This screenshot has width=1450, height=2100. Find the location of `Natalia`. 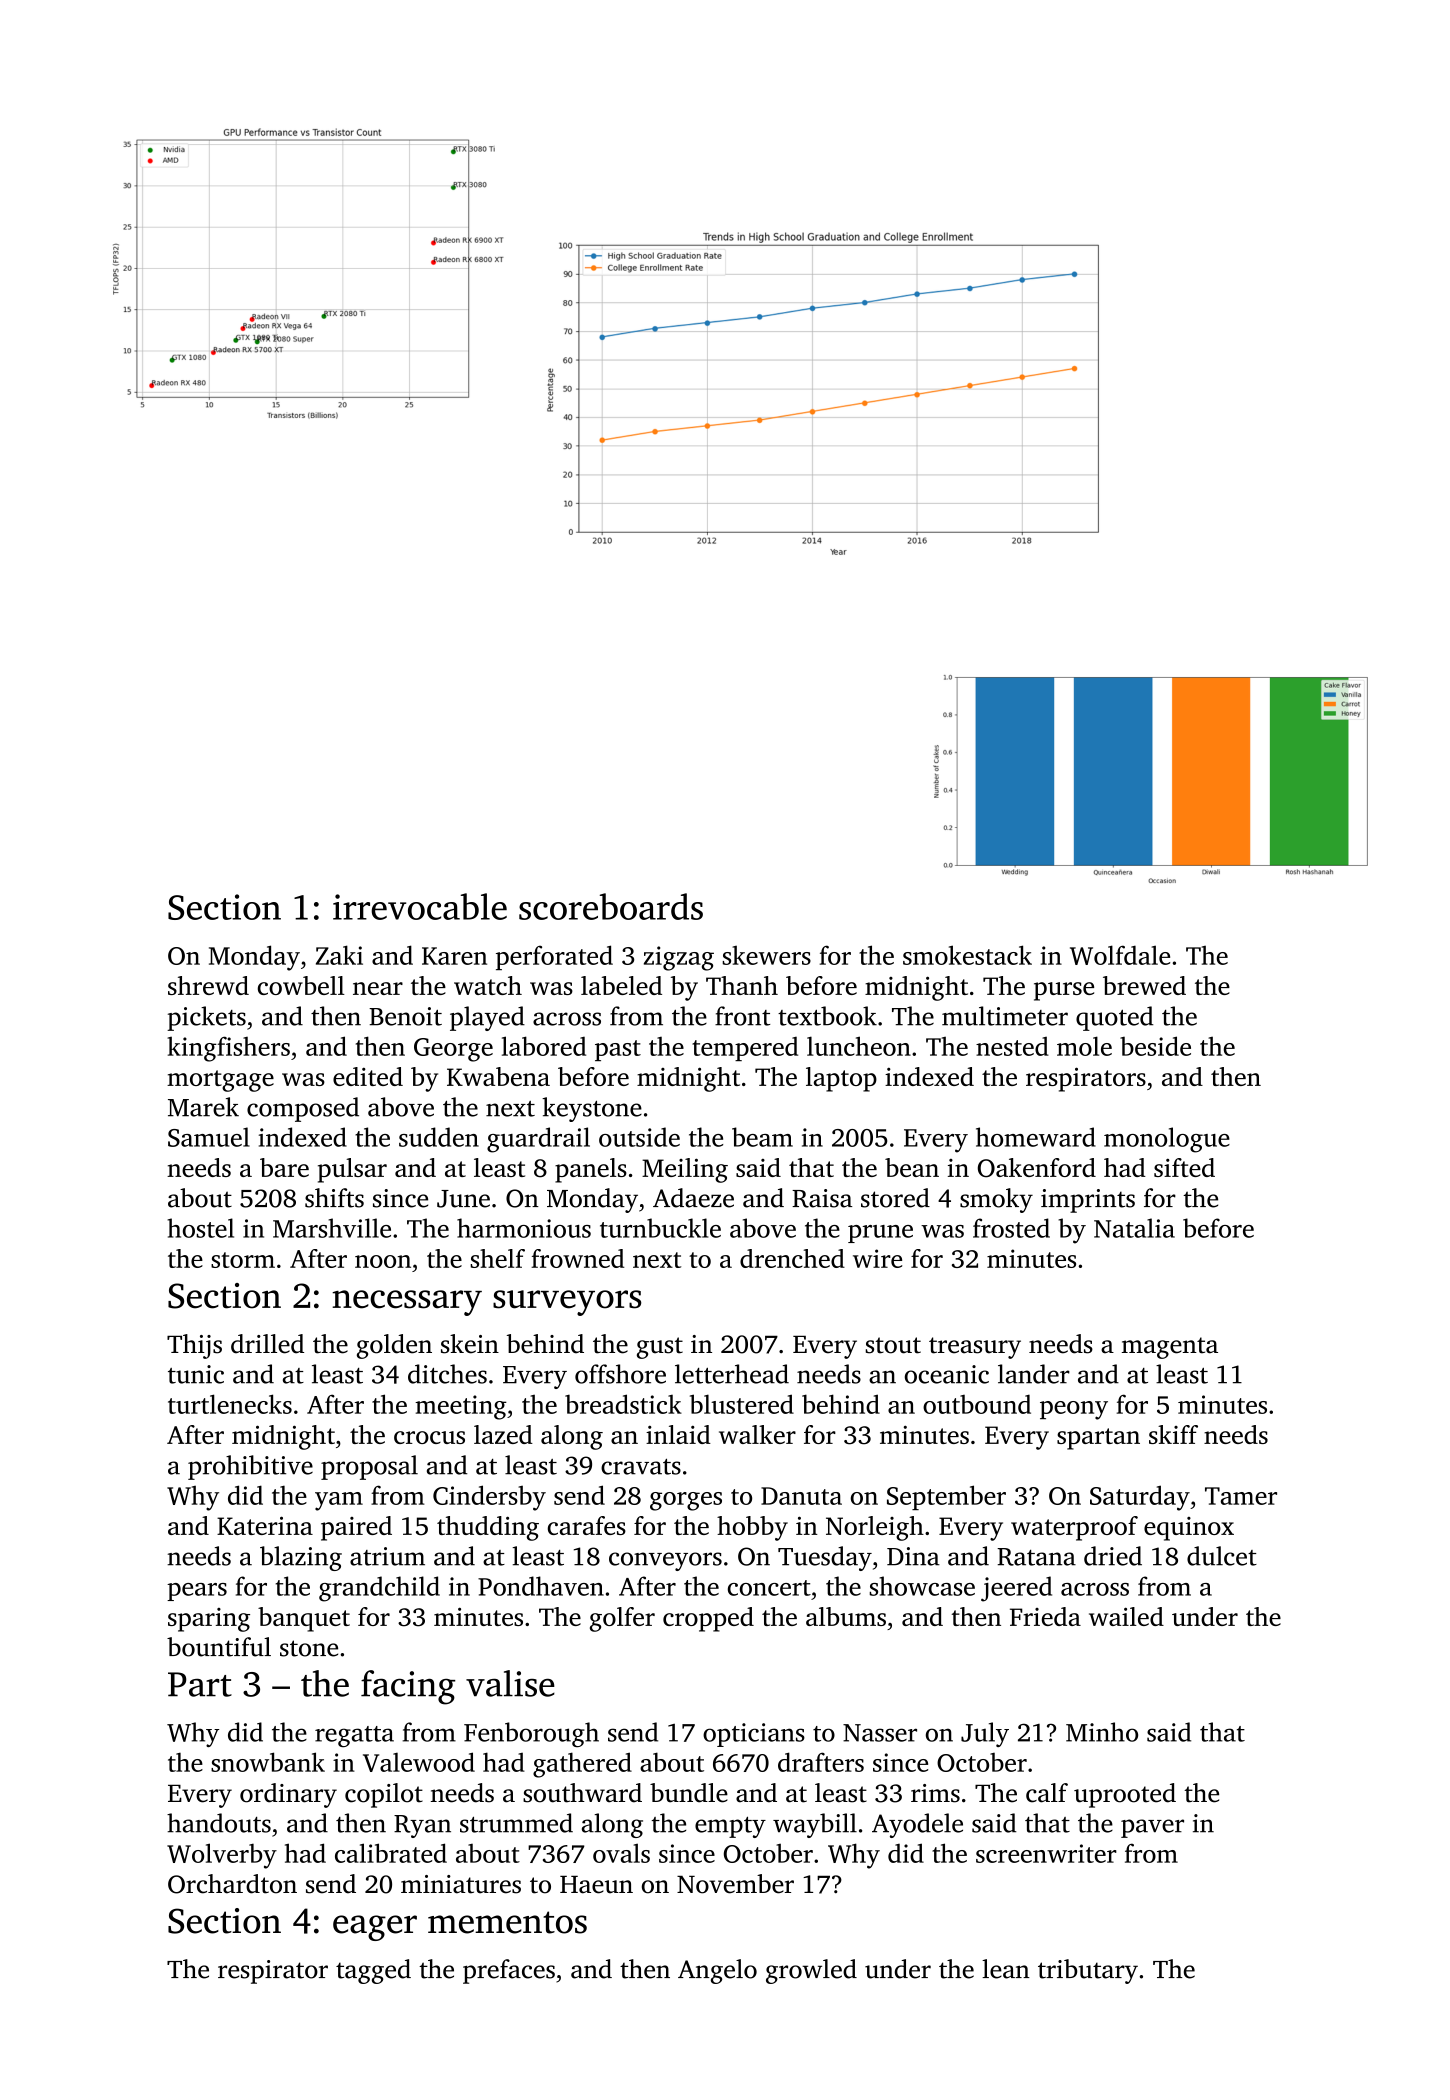

Natalia is located at coordinates (1134, 1228).
